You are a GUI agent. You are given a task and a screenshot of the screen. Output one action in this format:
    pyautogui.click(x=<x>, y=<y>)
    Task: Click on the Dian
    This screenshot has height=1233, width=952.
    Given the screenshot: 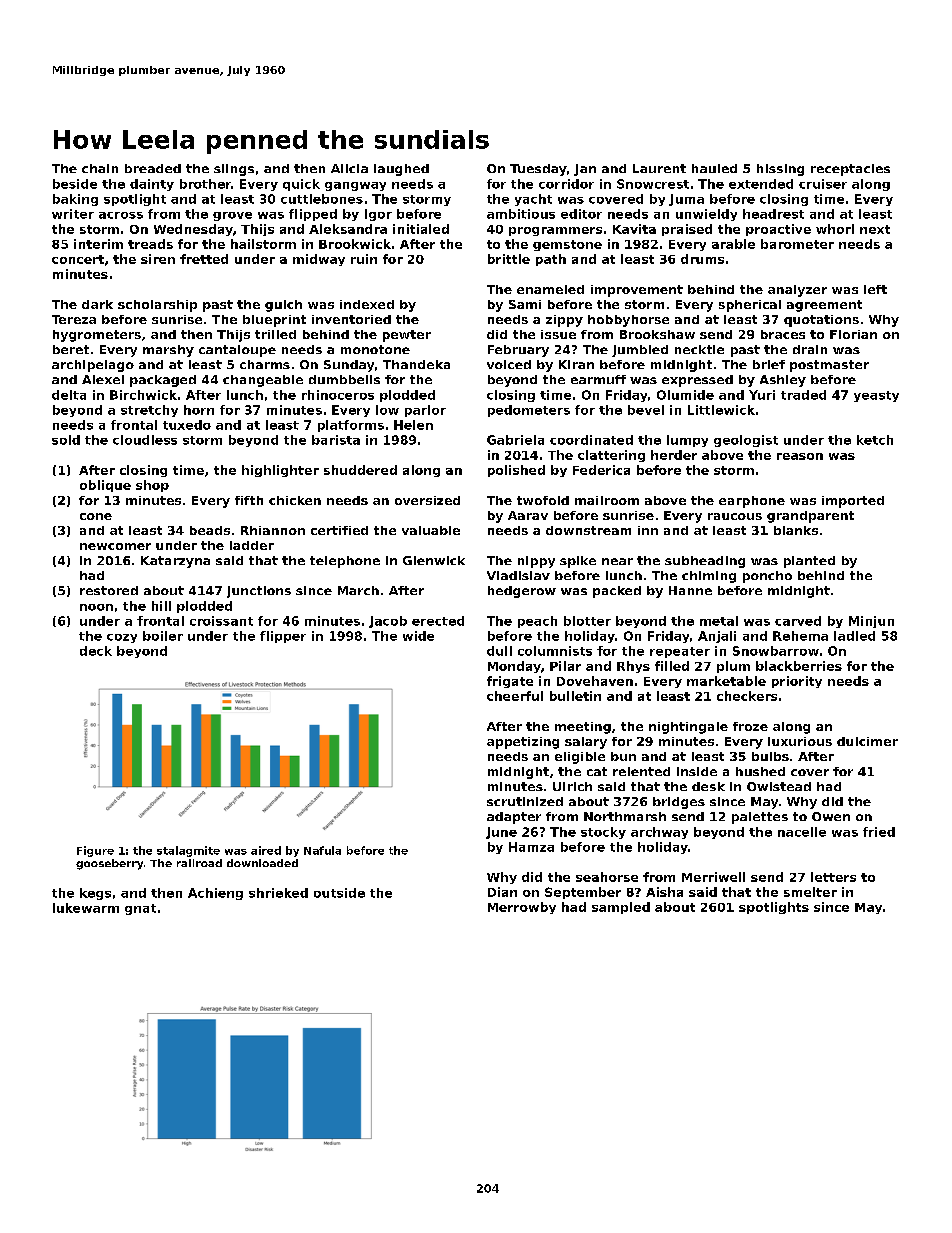 What is the action you would take?
    pyautogui.click(x=502, y=892)
